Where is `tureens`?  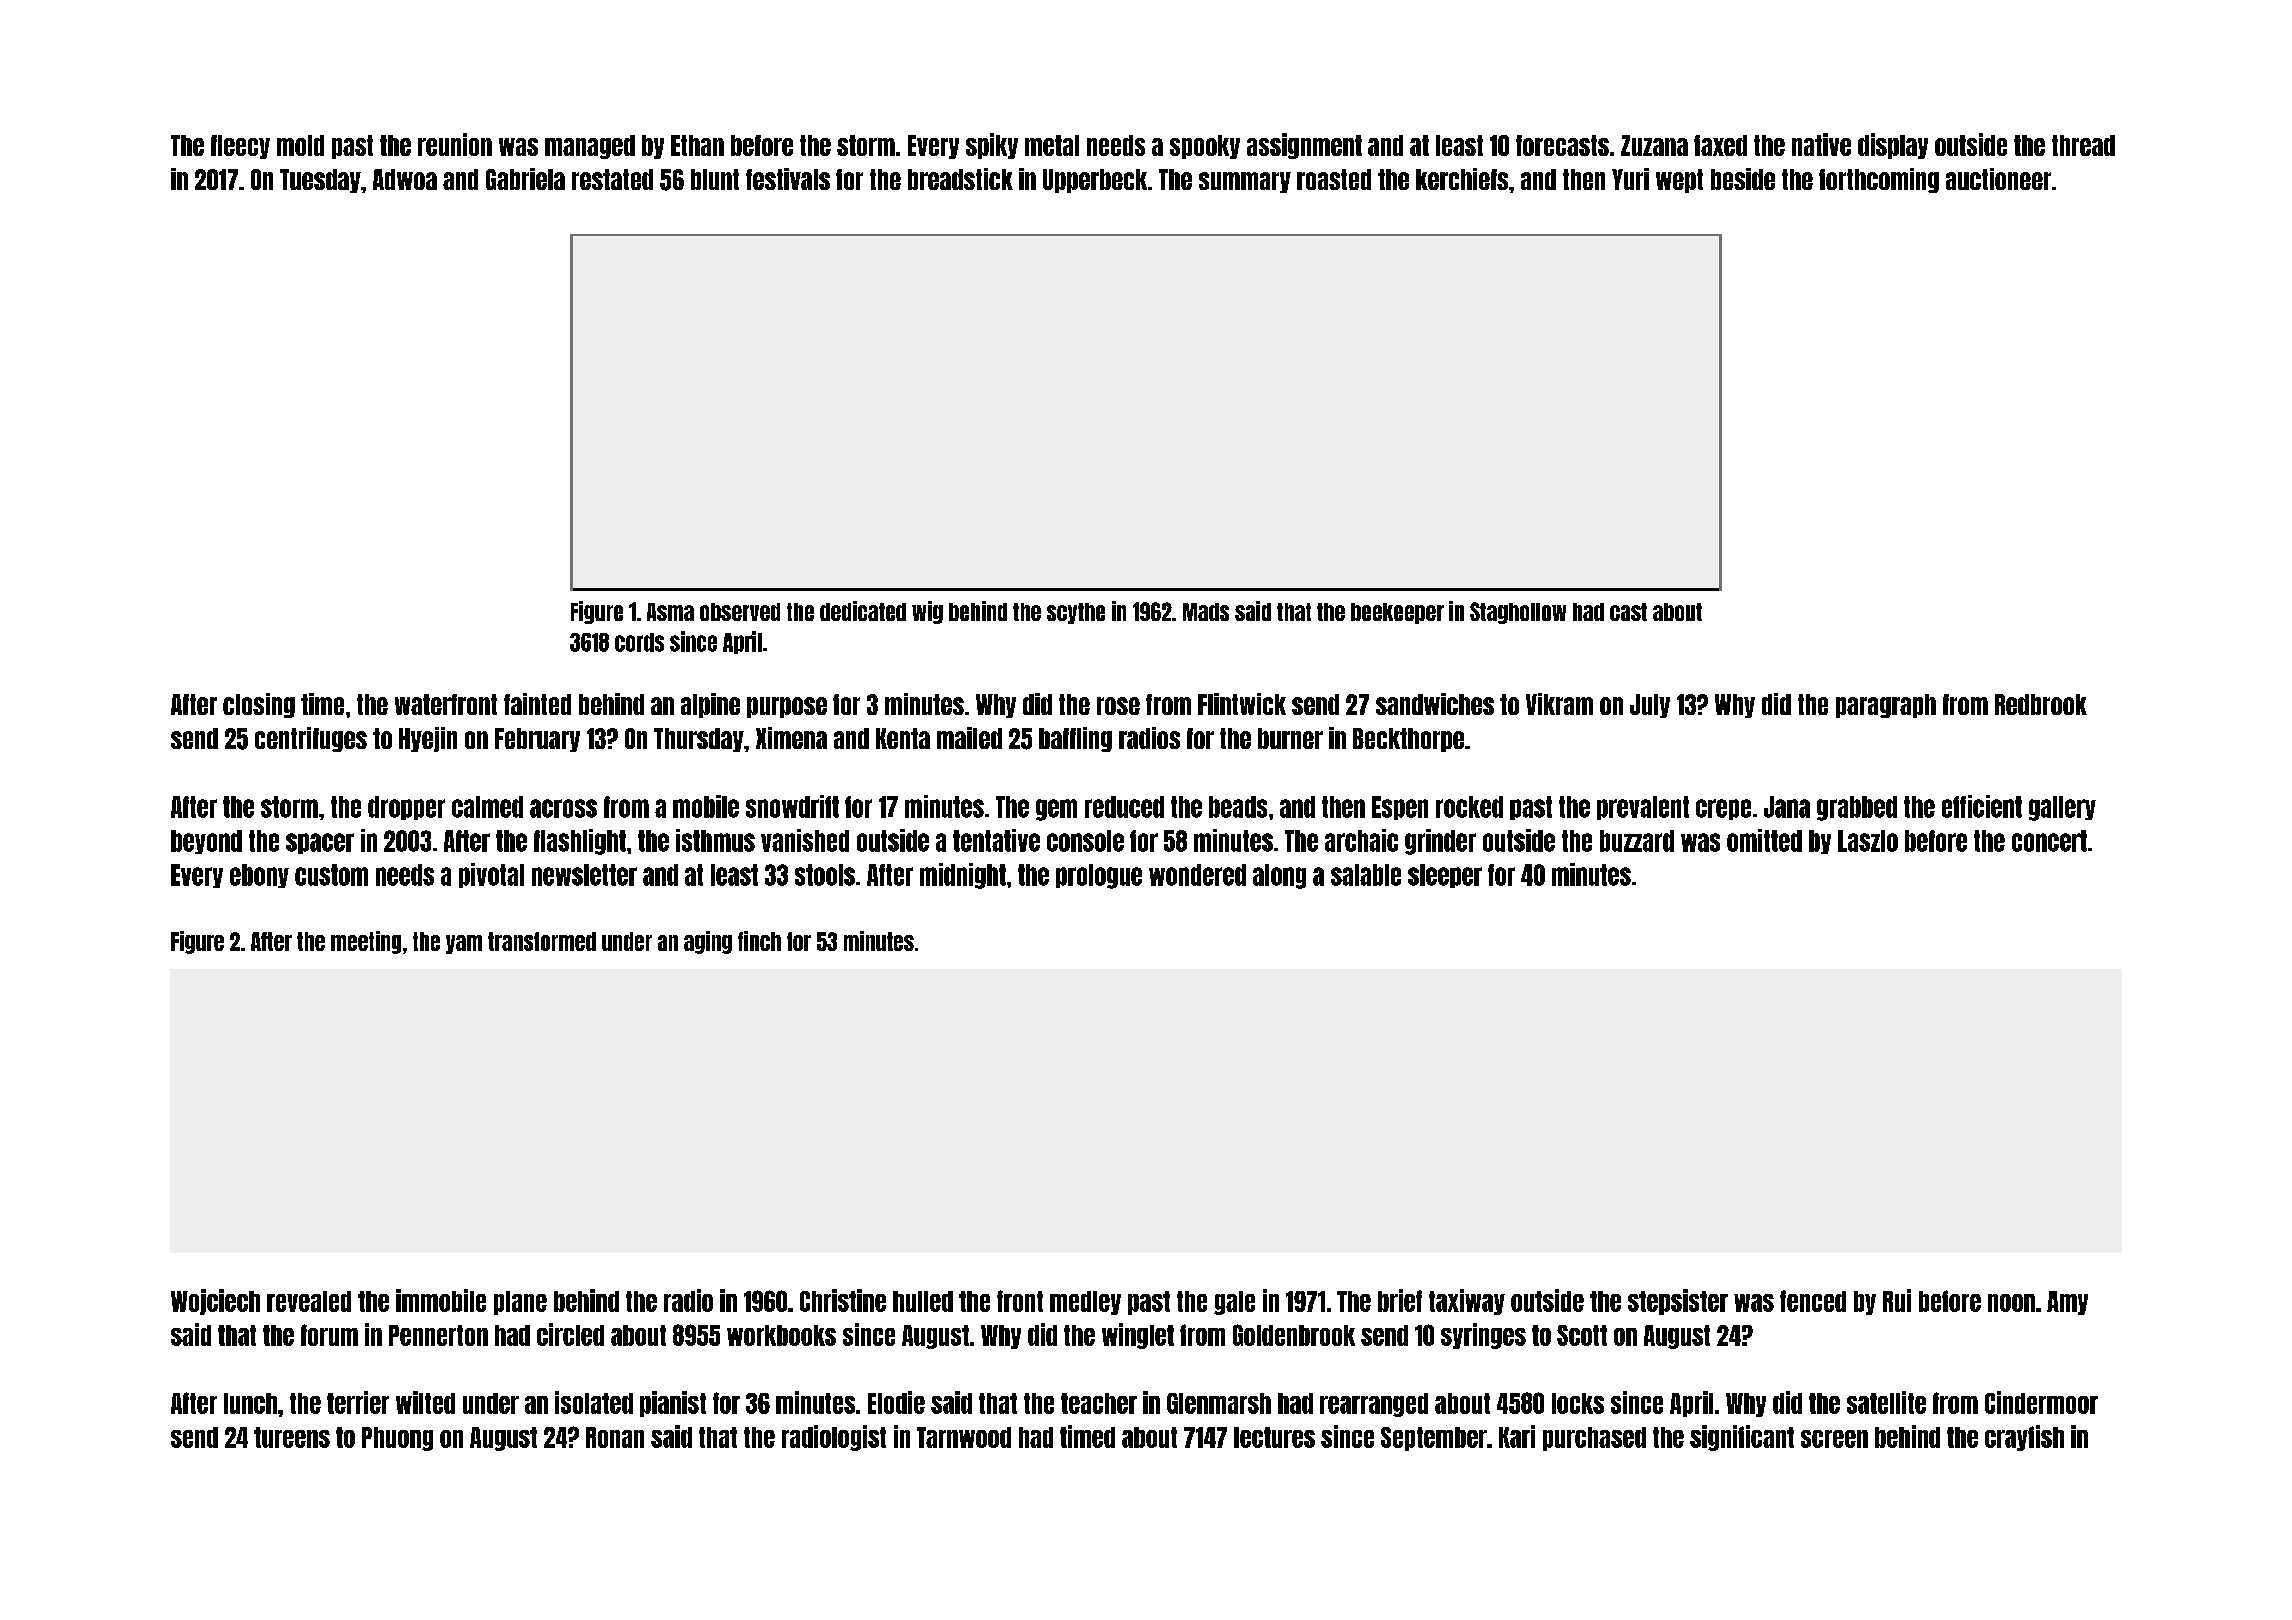
tureens is located at coordinates (292, 1437).
